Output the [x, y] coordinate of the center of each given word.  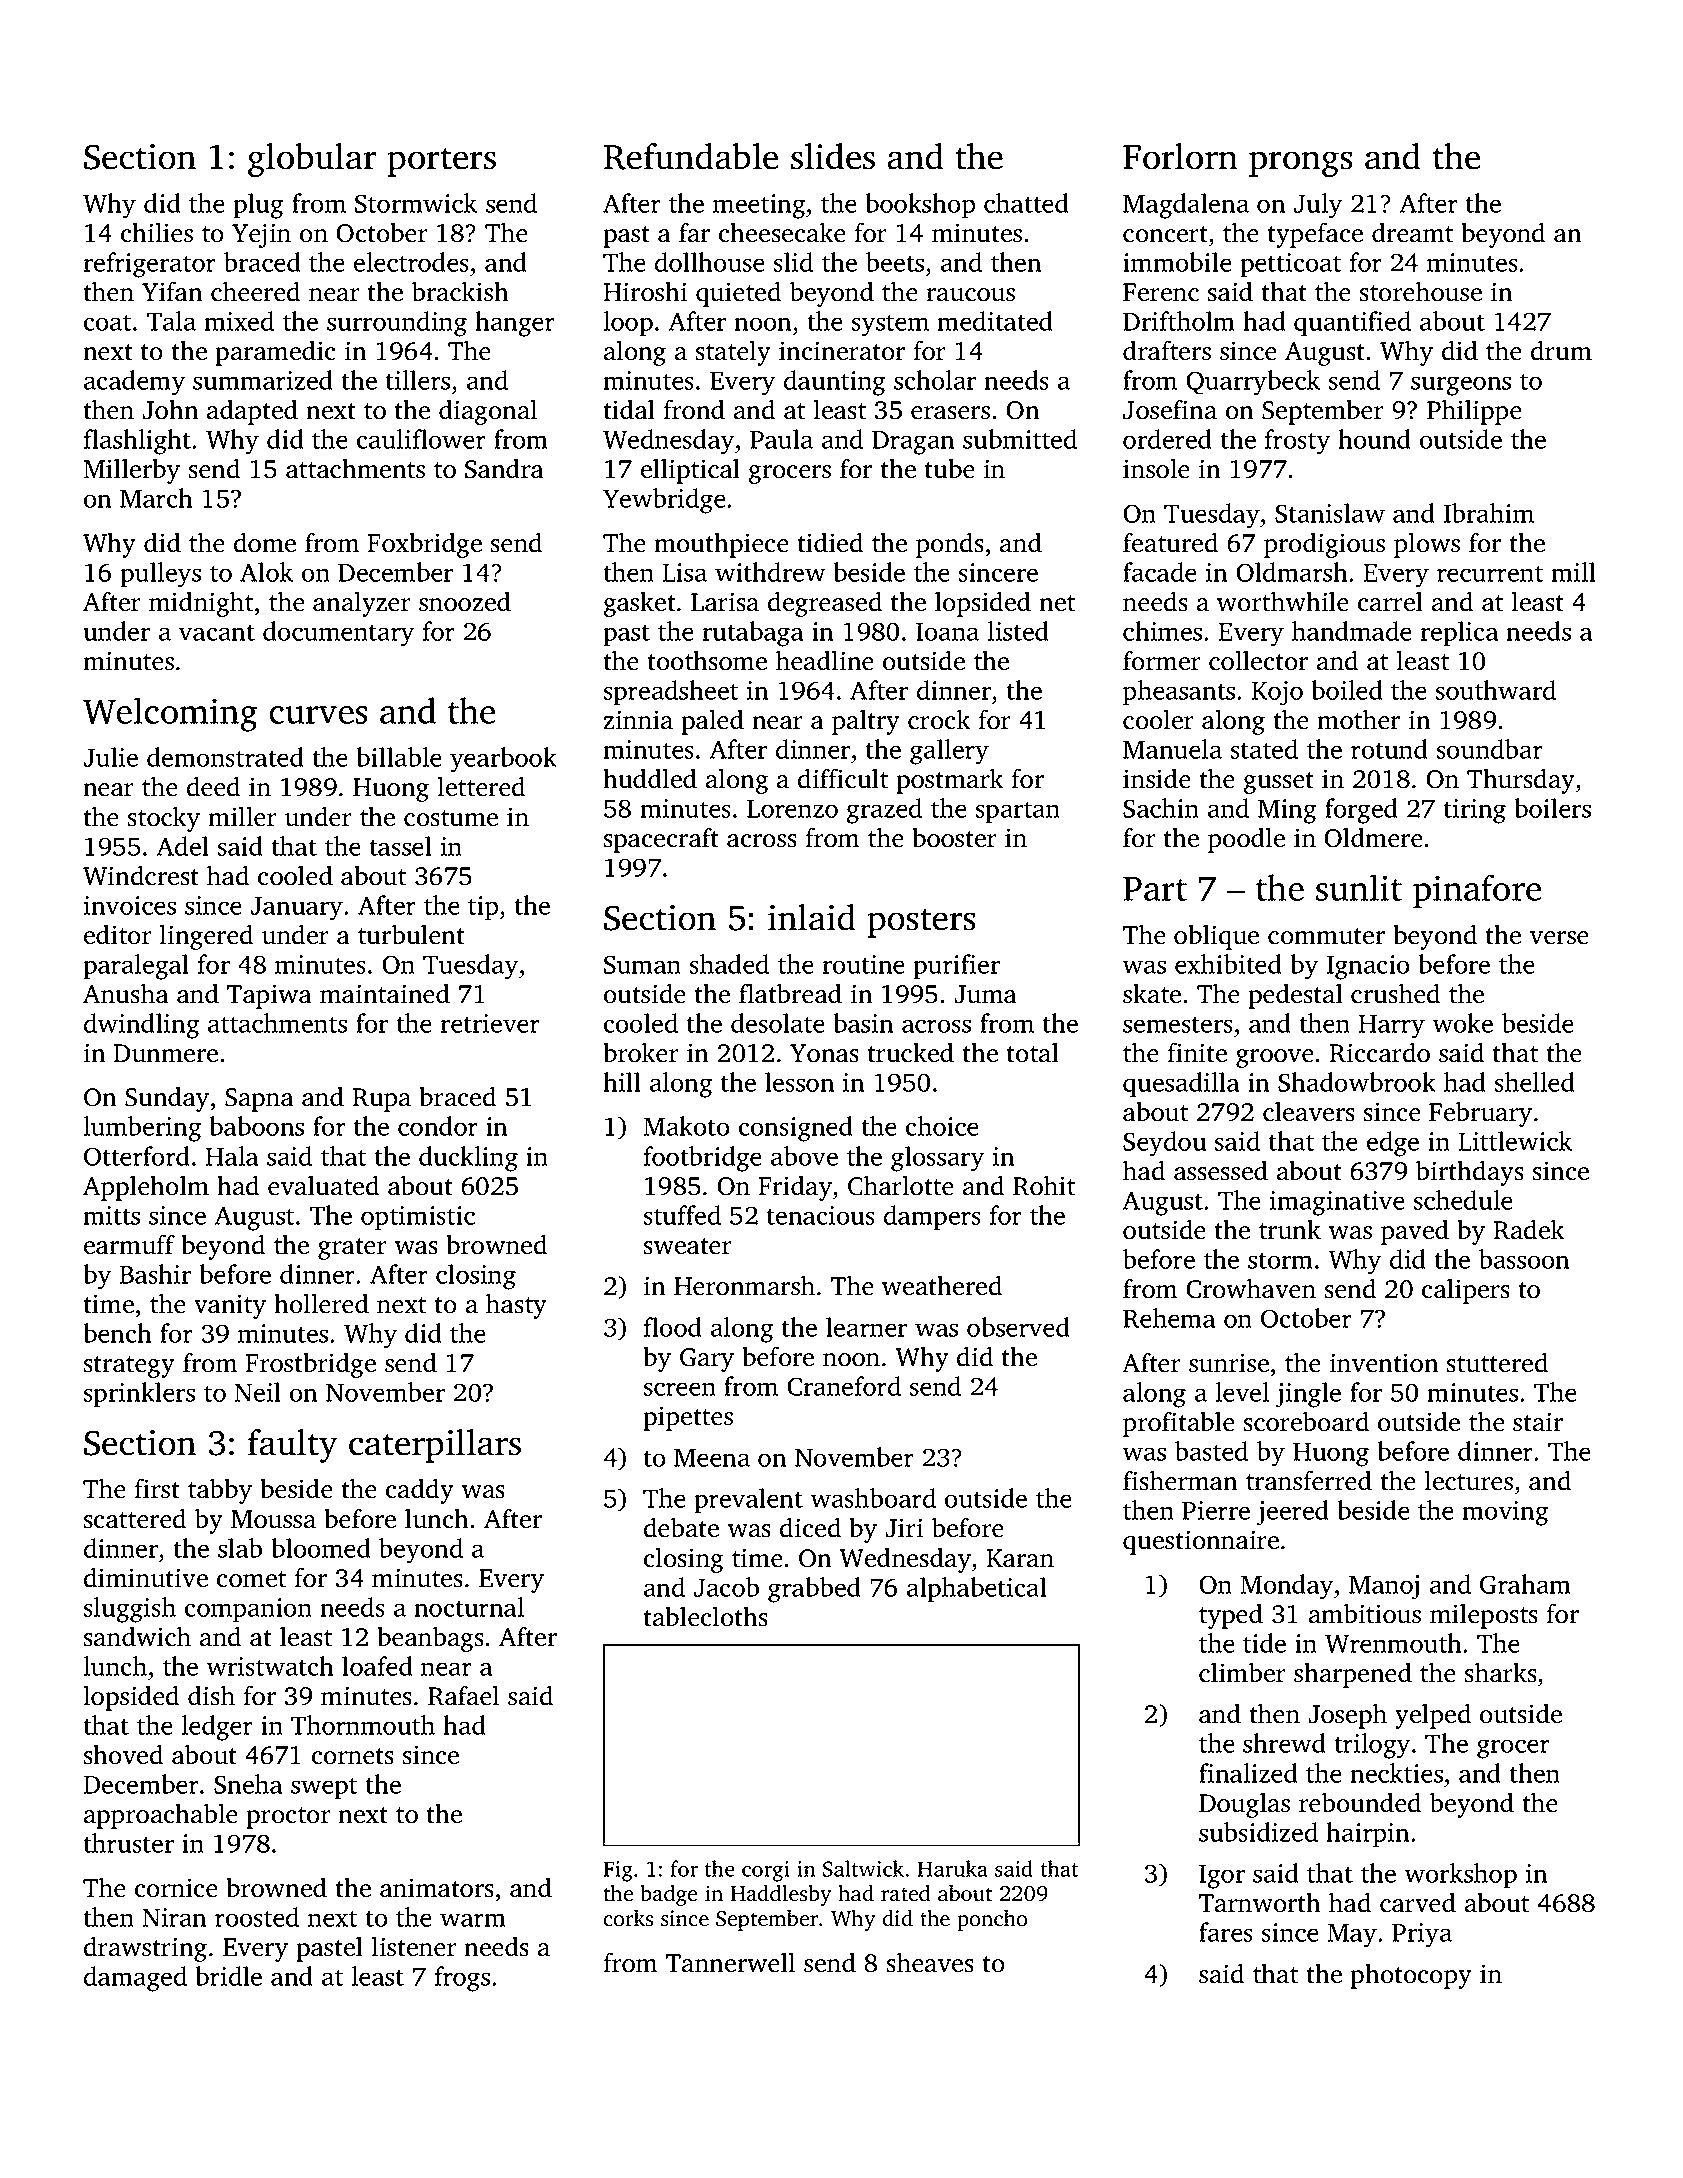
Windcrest [141, 875]
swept [324, 1788]
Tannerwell [730, 1962]
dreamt [1412, 233]
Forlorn [1180, 156]
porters [442, 162]
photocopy [1411, 1976]
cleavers [1309, 1111]
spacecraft [661, 840]
